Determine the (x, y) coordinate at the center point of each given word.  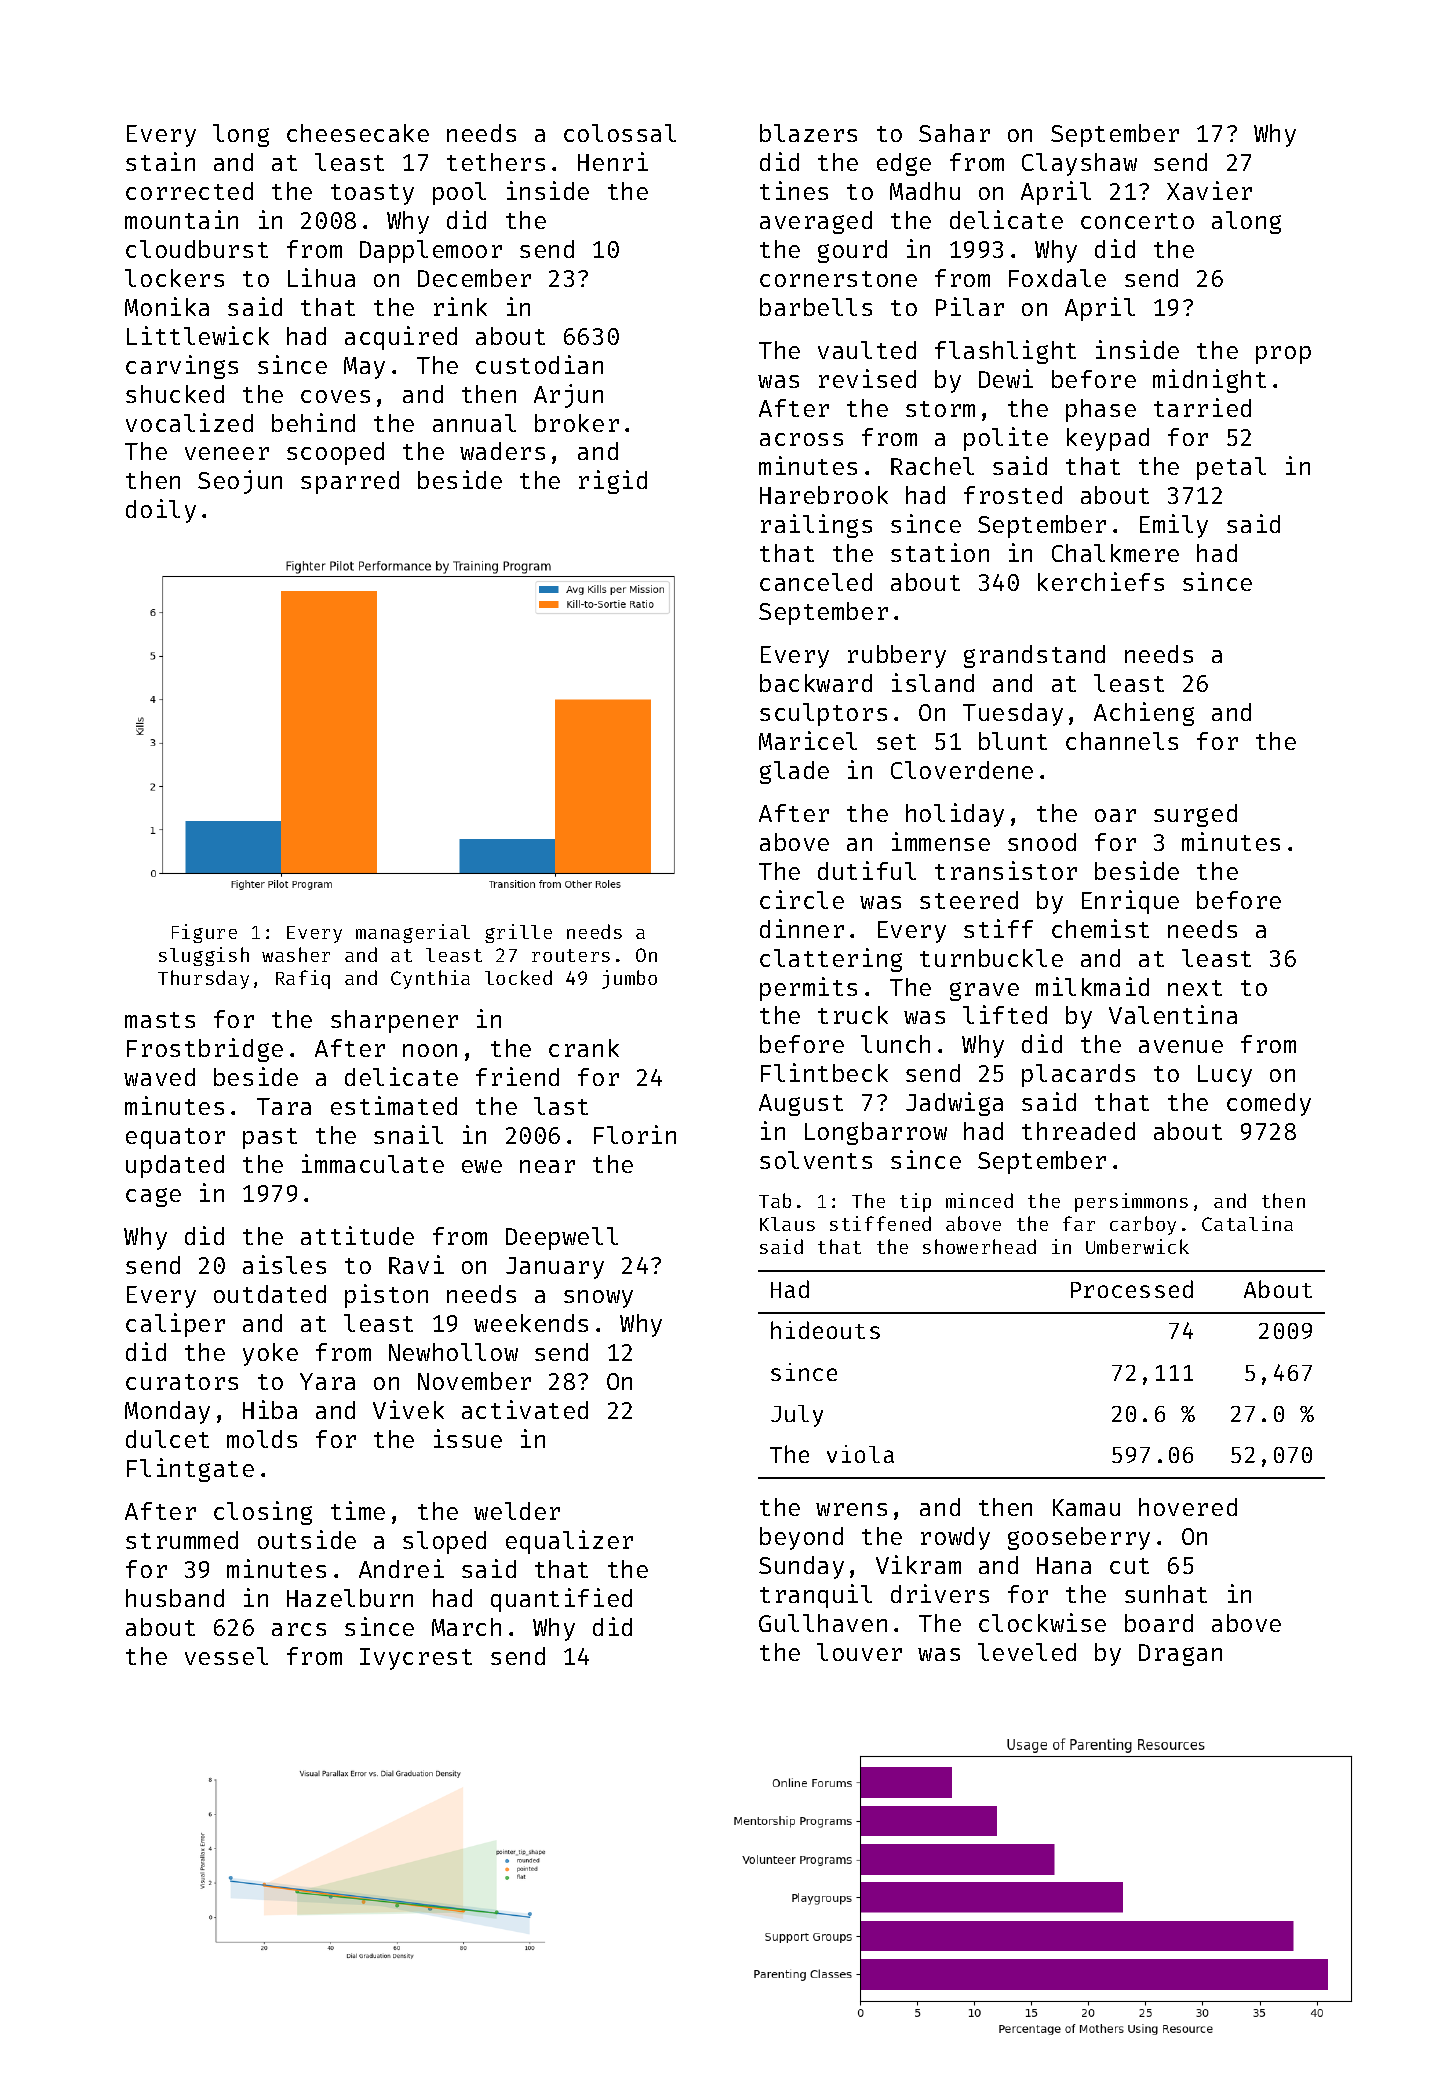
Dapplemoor (431, 251)
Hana (1064, 1565)
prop (1283, 355)
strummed (182, 1540)
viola (860, 1454)
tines (794, 190)
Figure (204, 933)
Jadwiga (954, 1104)
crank (584, 1048)
